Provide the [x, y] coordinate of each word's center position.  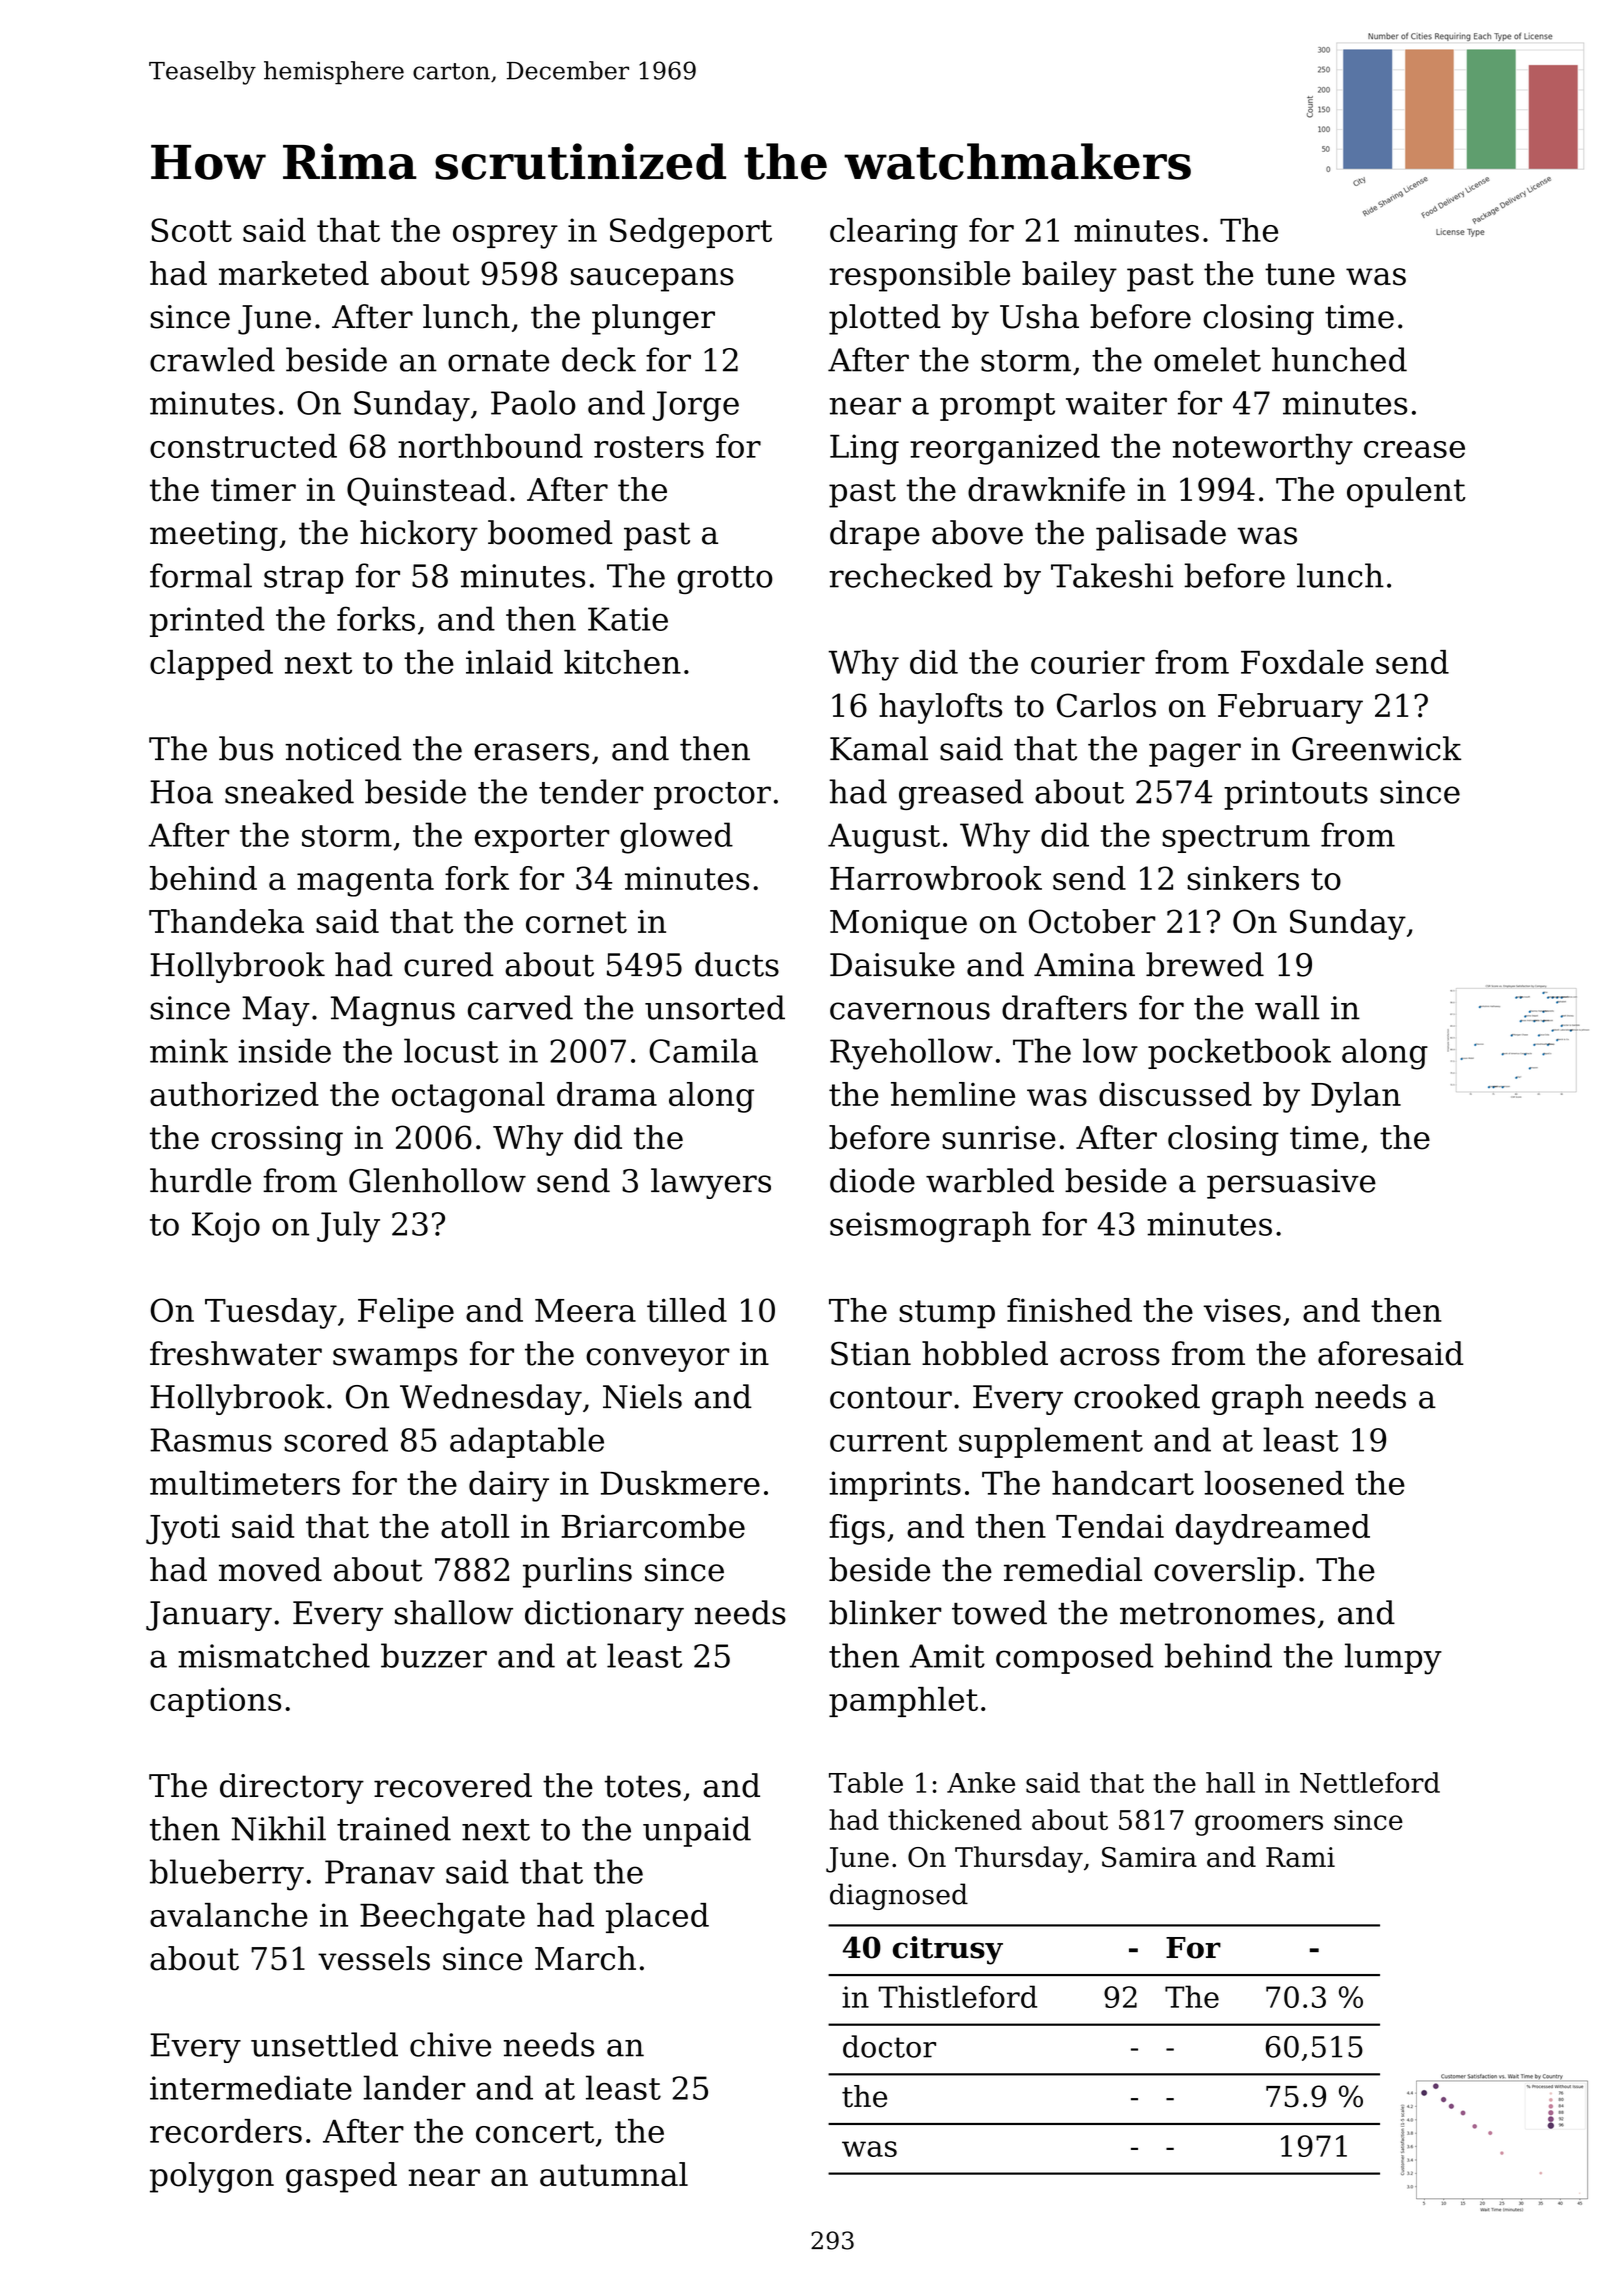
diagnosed [899, 1896]
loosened [1274, 1483]
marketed [294, 273]
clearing [894, 233]
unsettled [324, 2044]
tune [1300, 274]
